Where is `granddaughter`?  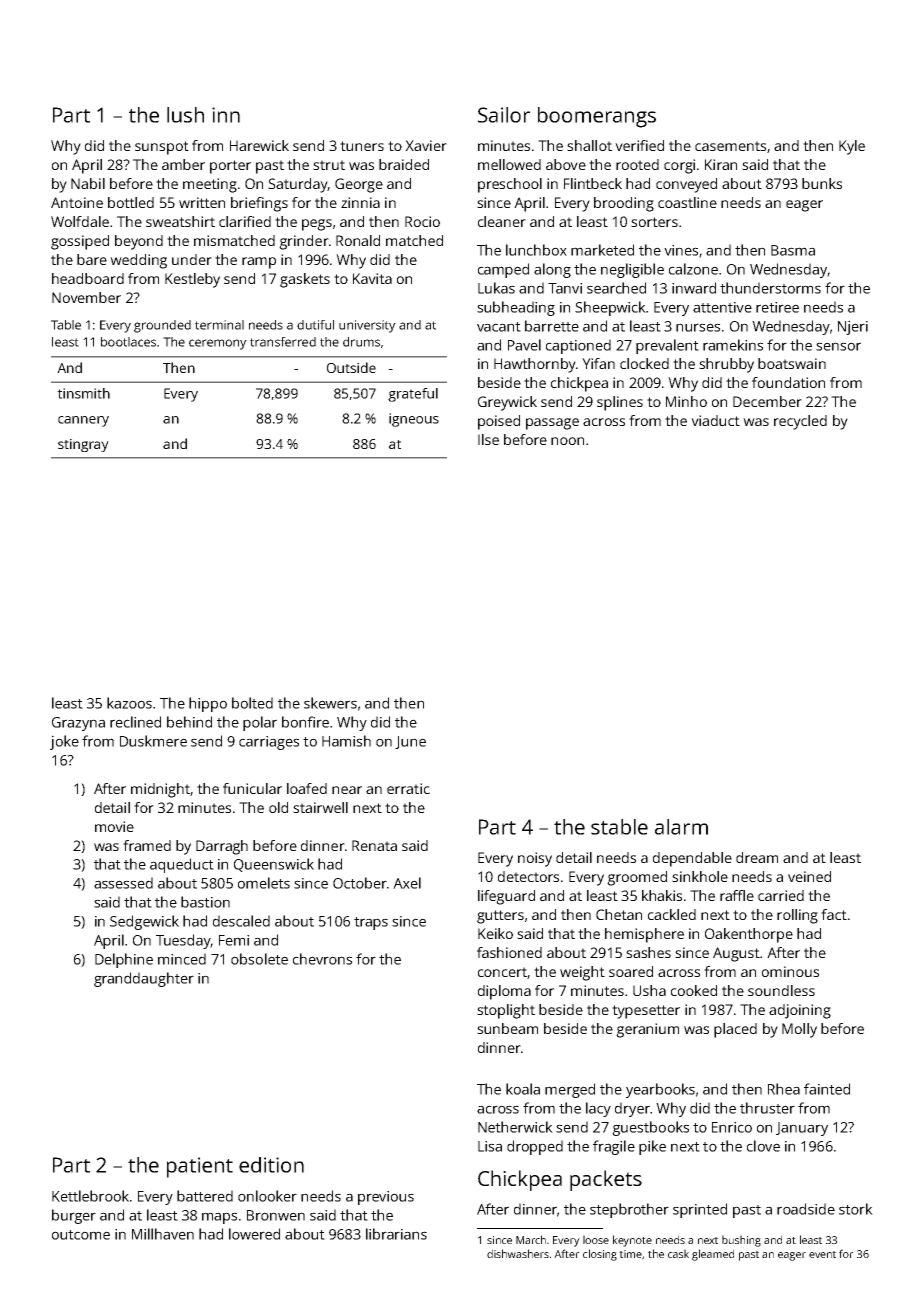 granddaughter is located at coordinates (144, 979).
